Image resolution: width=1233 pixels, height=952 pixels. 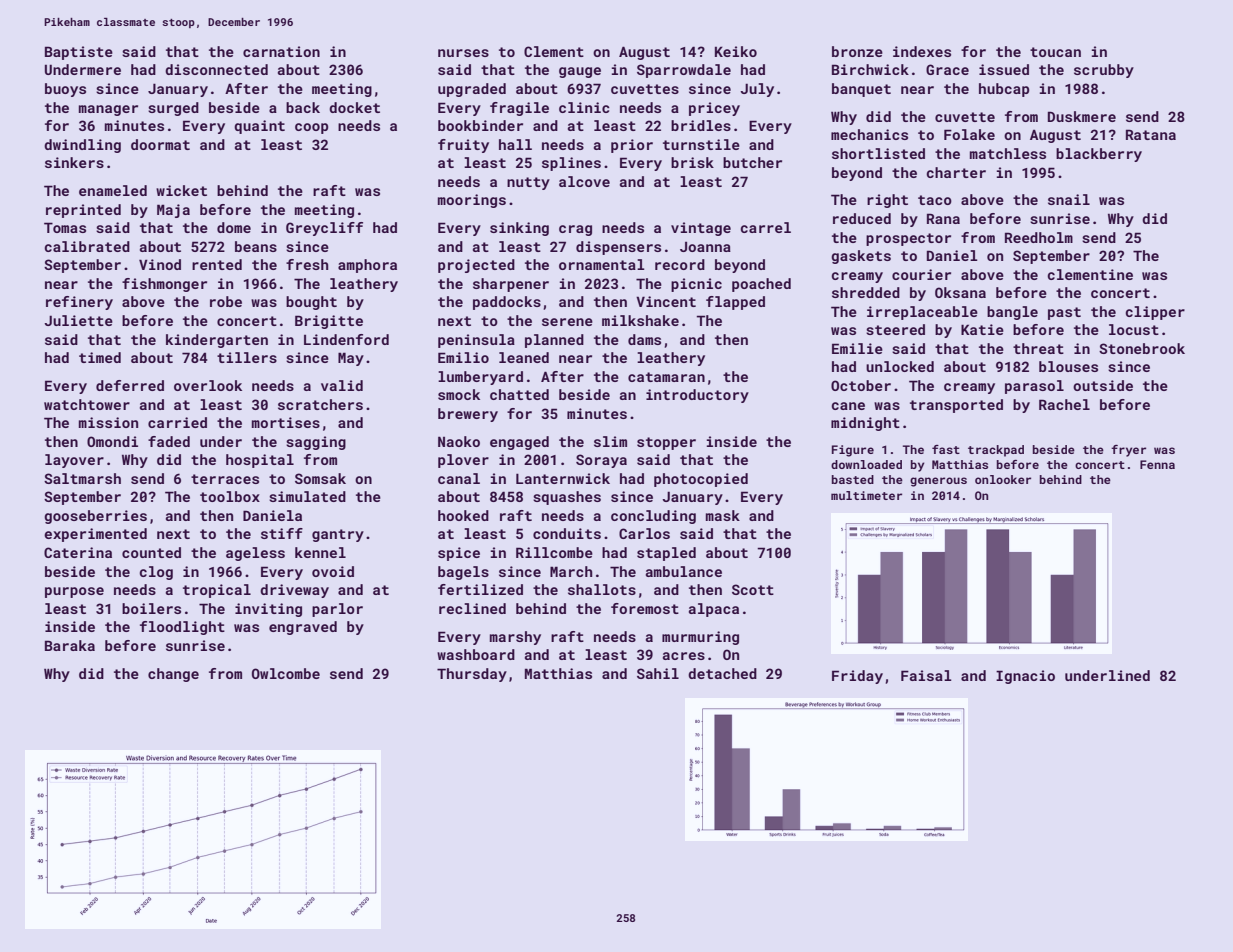 What do you see at coordinates (1055, 52) in the screenshot?
I see `toucan` at bounding box center [1055, 52].
